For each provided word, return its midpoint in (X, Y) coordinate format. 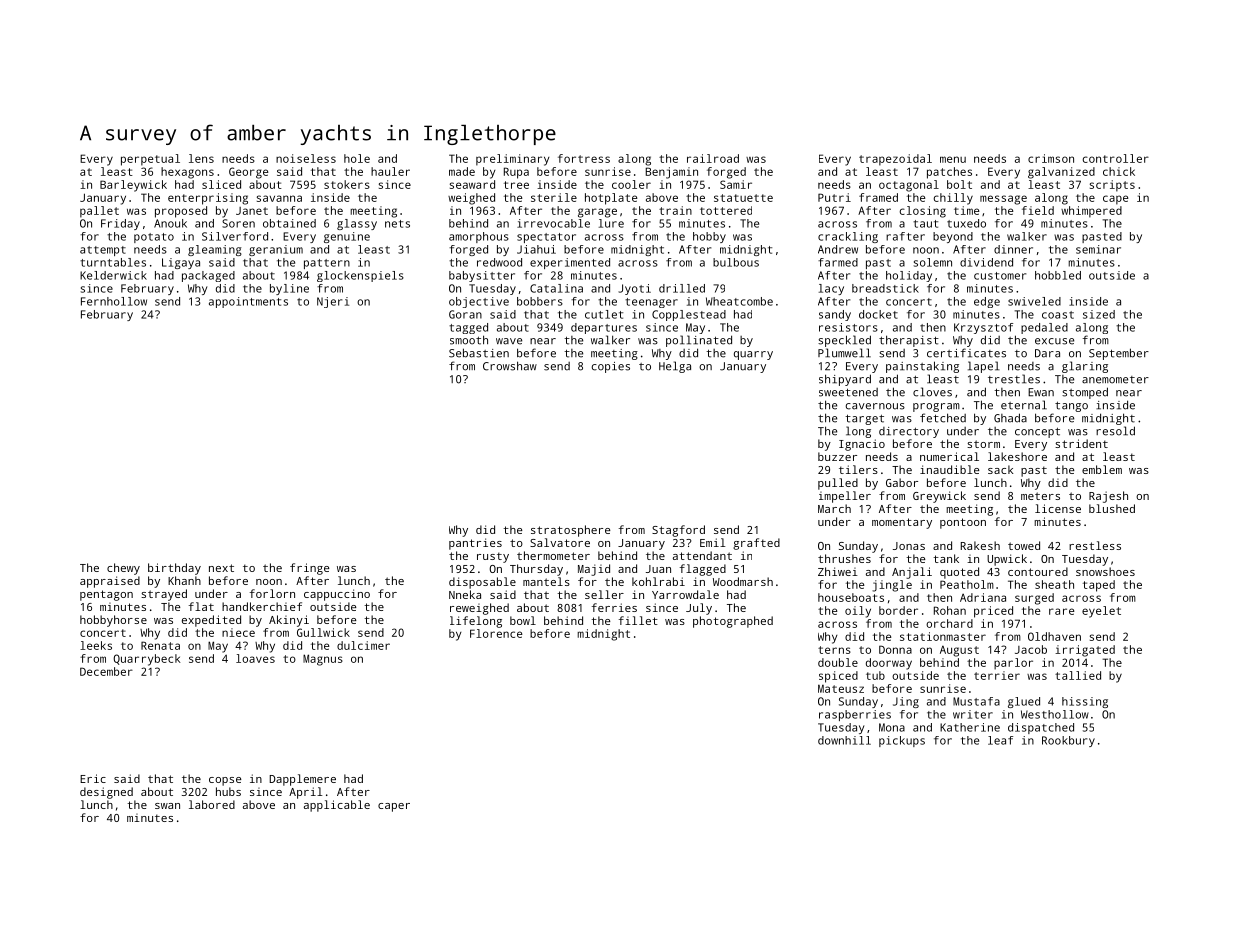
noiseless (306, 158)
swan (167, 806)
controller (1115, 158)
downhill (844, 740)
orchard (949, 623)
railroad (713, 158)
